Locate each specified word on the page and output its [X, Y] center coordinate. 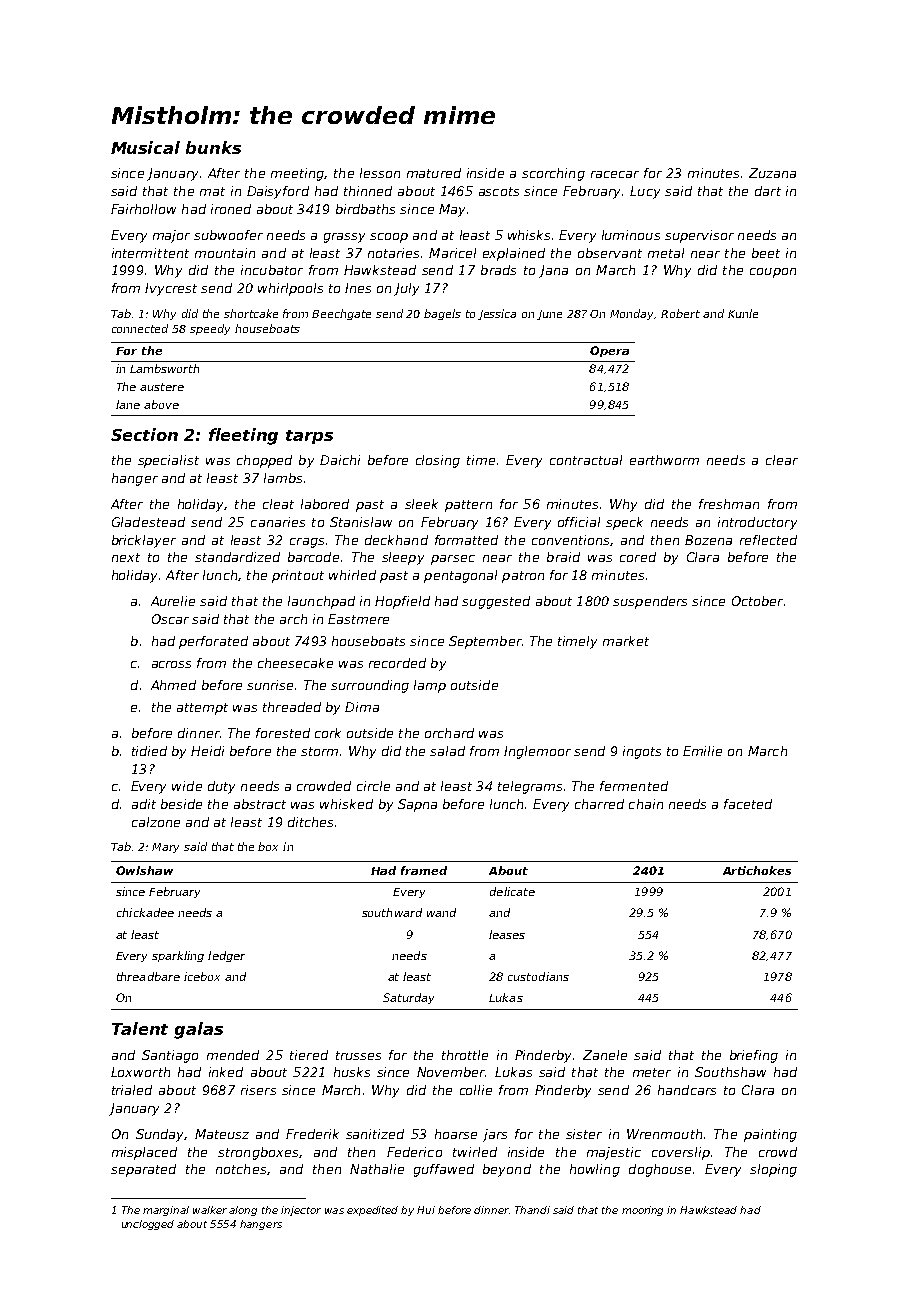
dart [768, 191]
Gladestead [148, 522]
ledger [226, 956]
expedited [372, 1211]
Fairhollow [143, 209]
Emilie [702, 751]
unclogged [148, 1225]
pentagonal [460, 576]
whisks [529, 235]
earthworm [664, 460]
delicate [512, 891]
